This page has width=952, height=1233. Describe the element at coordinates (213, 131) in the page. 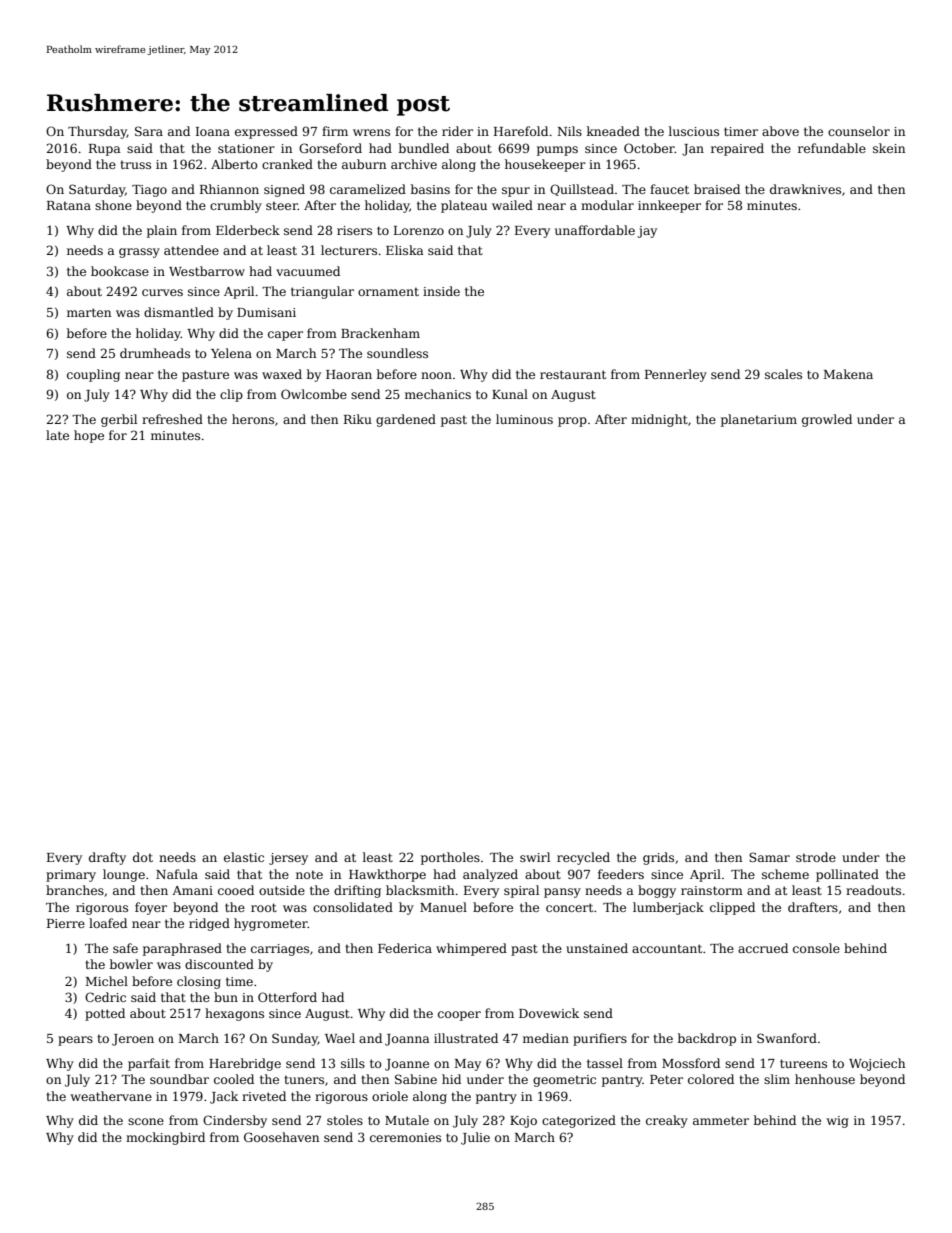

I see `Ioana` at that location.
